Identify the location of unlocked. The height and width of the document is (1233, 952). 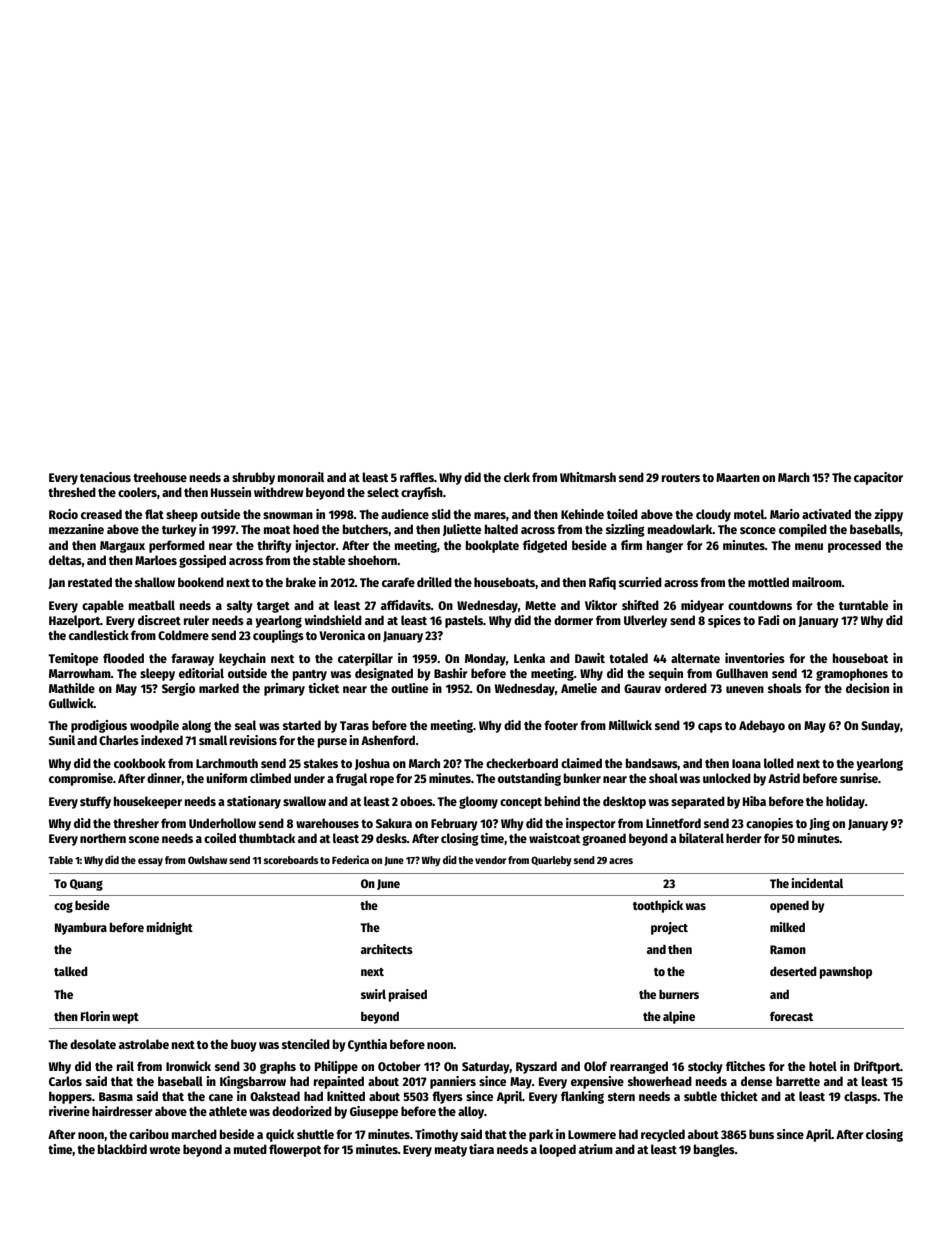
(727, 778).
